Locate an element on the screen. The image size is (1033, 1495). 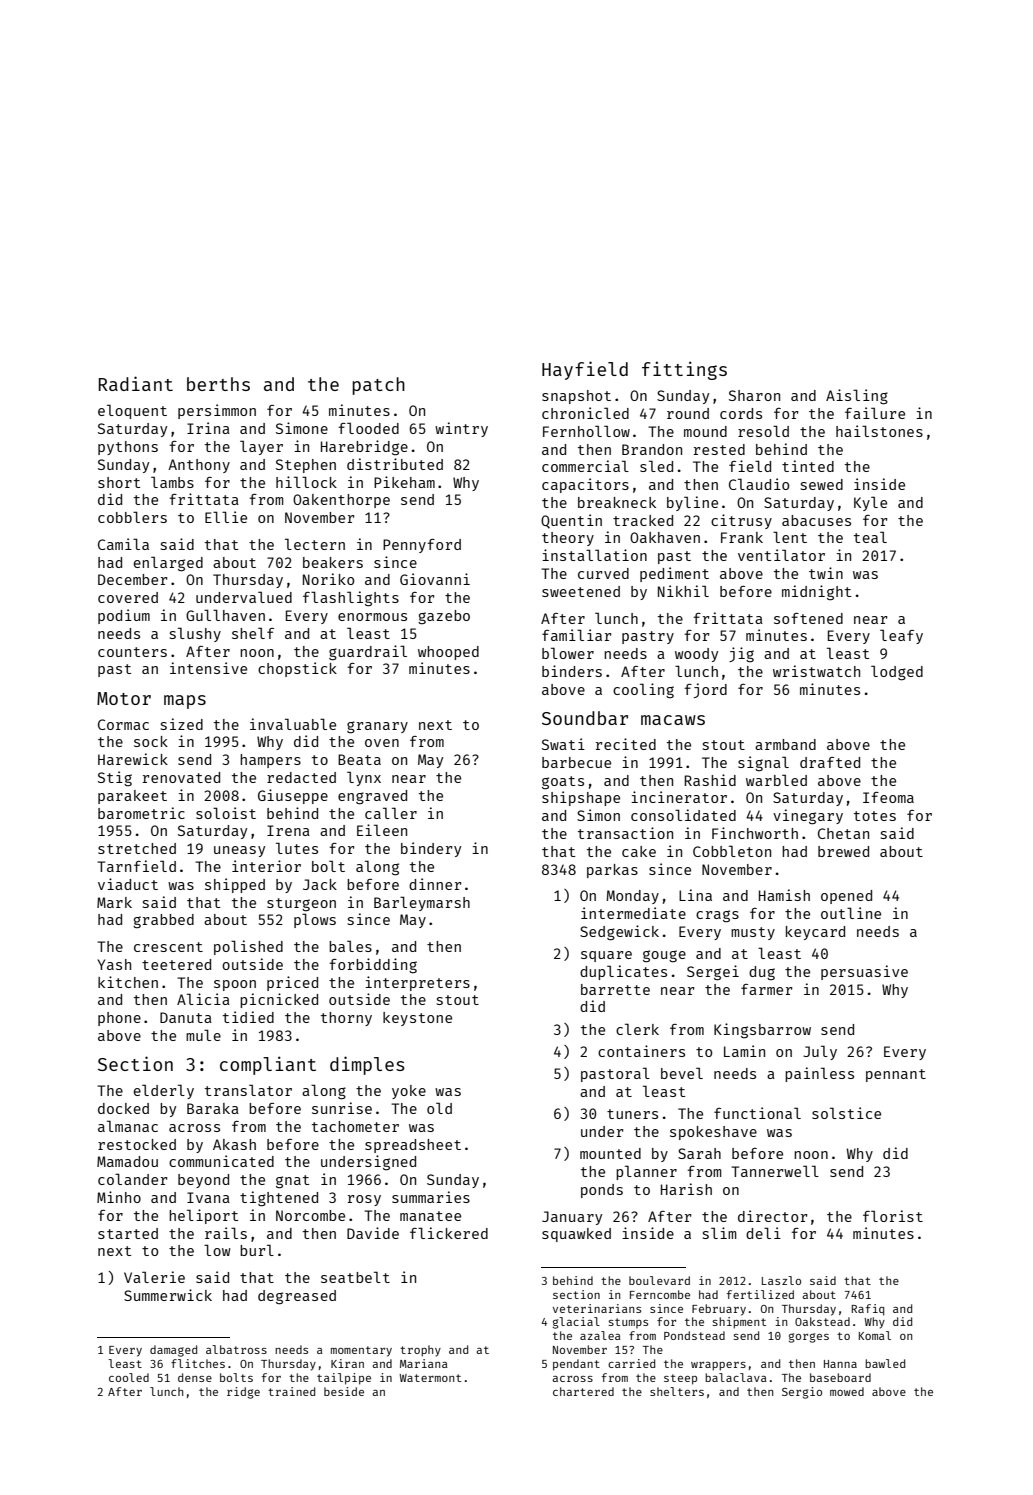
Pikeham is located at coordinates (404, 482).
